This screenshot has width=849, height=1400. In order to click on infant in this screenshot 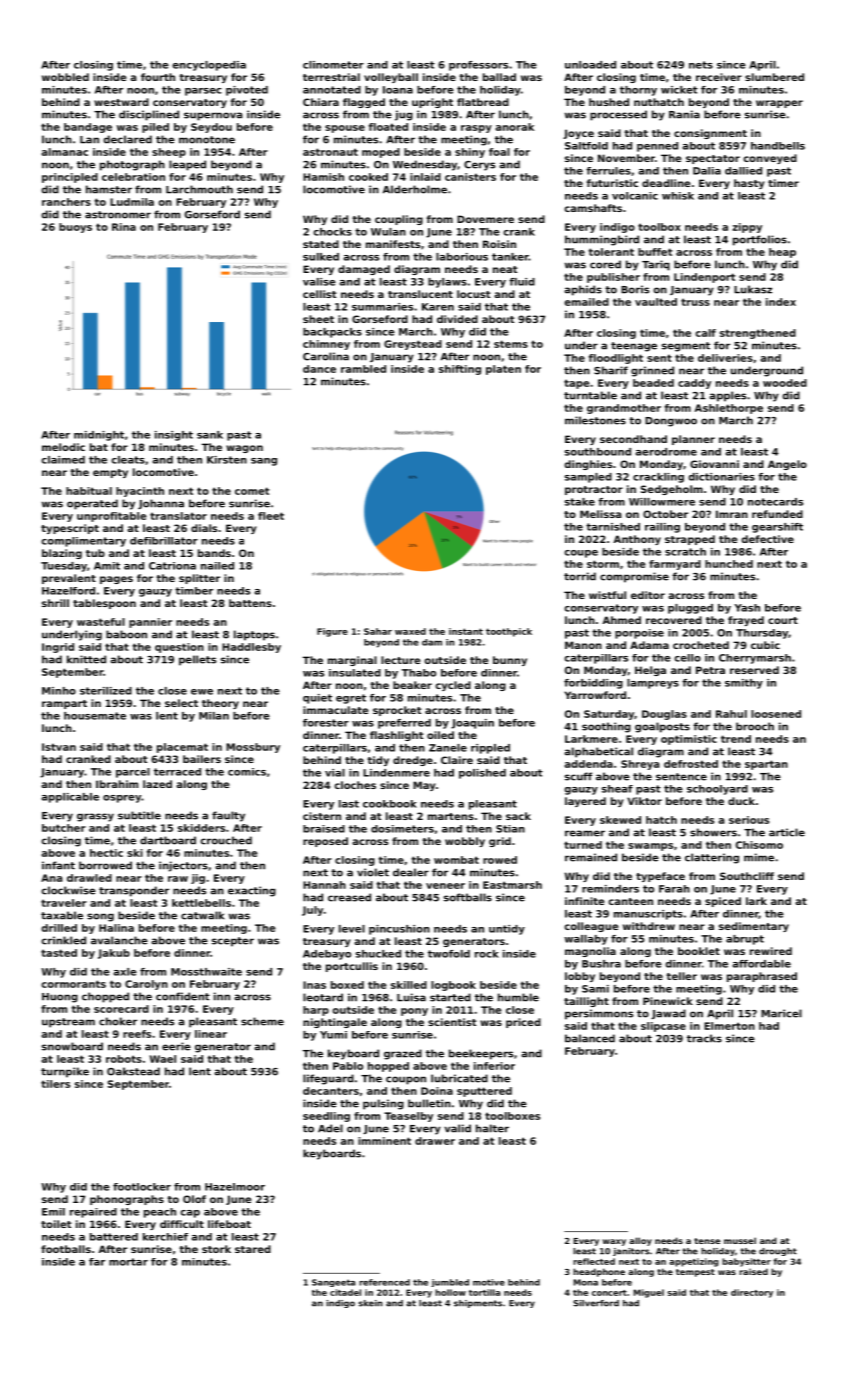, I will do `click(58, 865)`.
